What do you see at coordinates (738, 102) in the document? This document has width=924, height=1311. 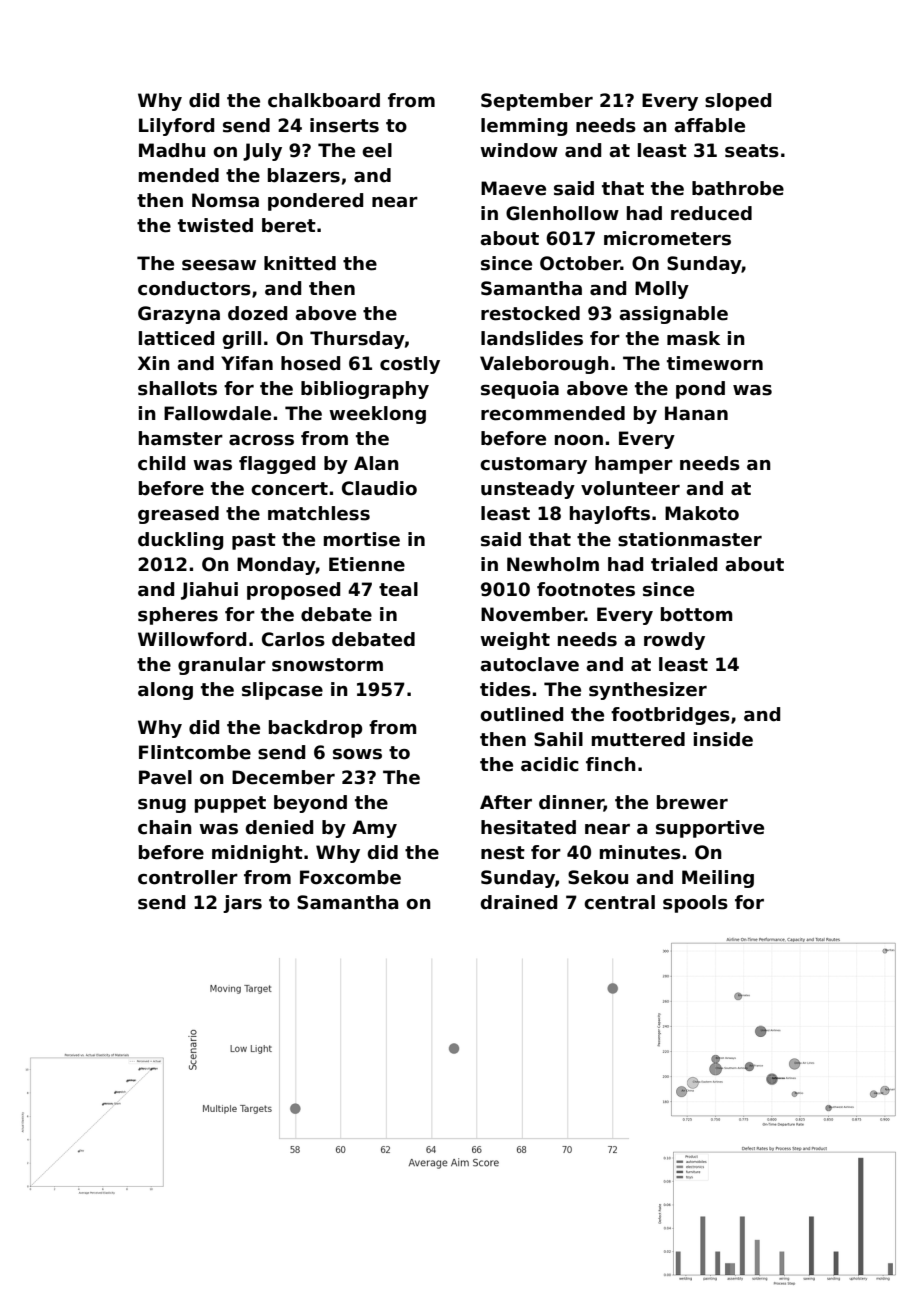 I see `sloped` at bounding box center [738, 102].
